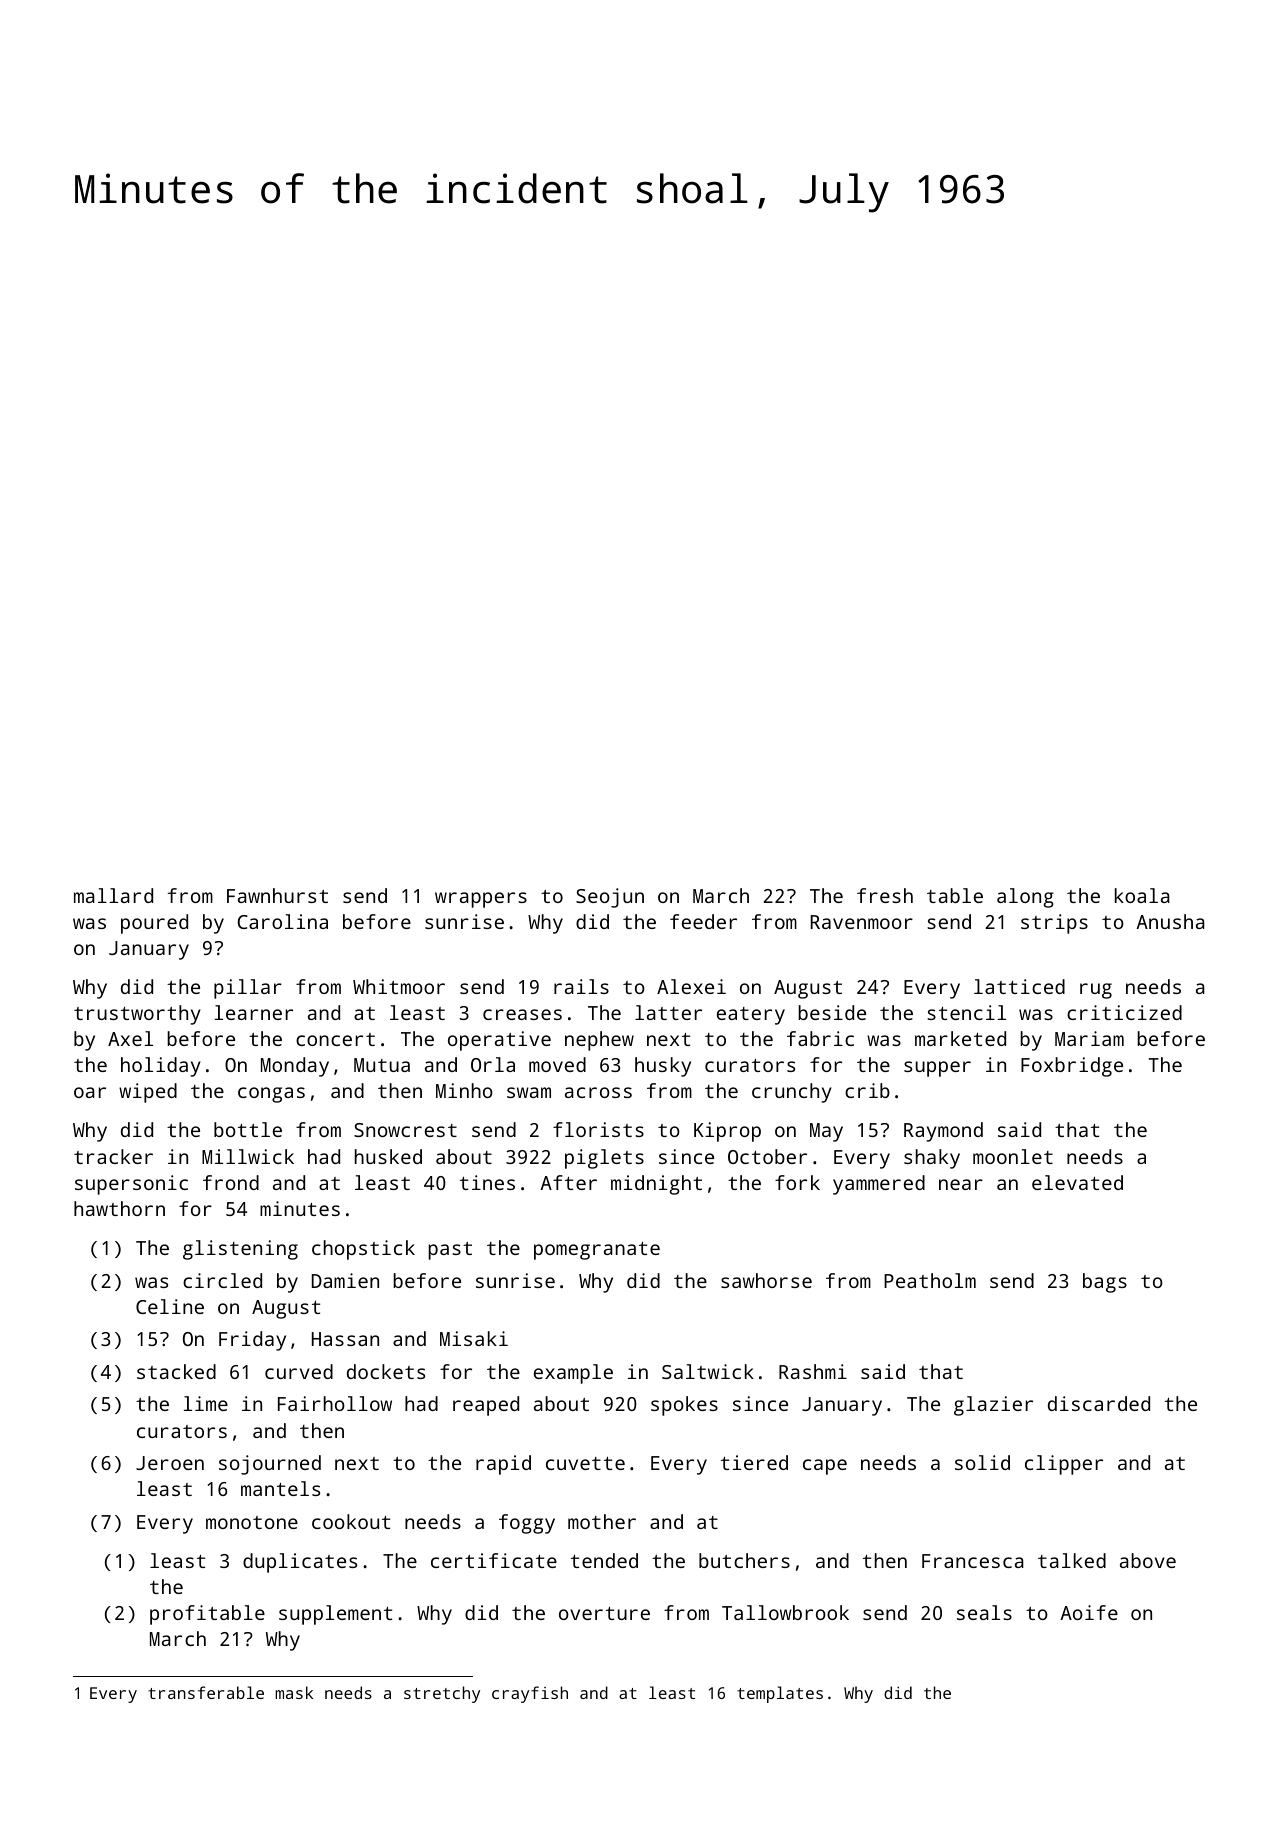 The height and width of the screenshot is (1822, 1288). What do you see at coordinates (154, 924) in the screenshot?
I see `poured` at bounding box center [154, 924].
